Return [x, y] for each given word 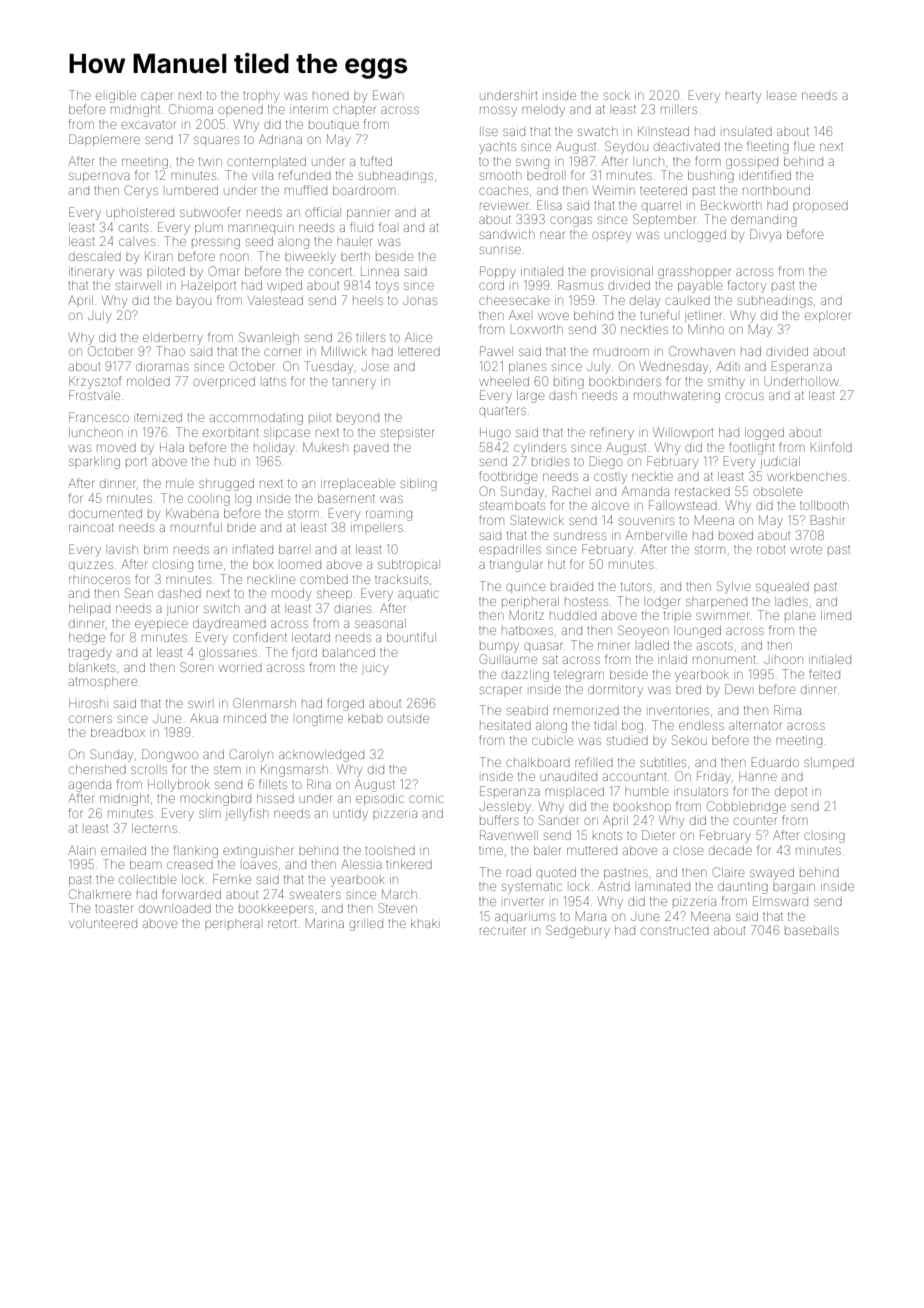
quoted [556, 872]
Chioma [191, 109]
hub [225, 461]
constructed [675, 930]
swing [532, 163]
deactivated [687, 146]
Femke [232, 879]
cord [491, 285]
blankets [92, 667]
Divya [765, 235]
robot [771, 550]
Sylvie [733, 587]
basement [346, 498]
